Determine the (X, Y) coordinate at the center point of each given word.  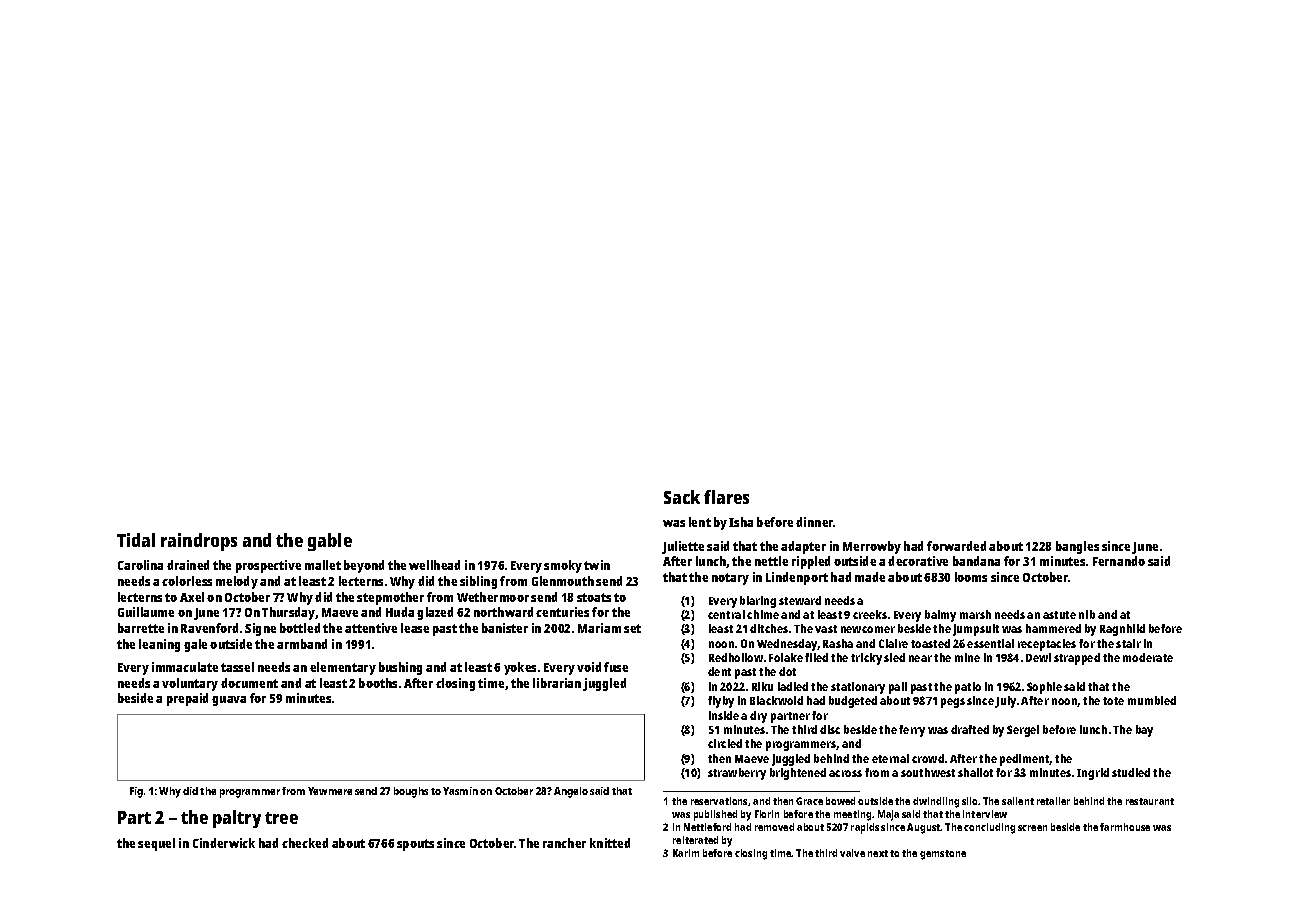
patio (968, 688)
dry (758, 717)
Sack (682, 497)
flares (726, 497)
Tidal (136, 540)
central (726, 614)
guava (229, 701)
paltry (237, 819)
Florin (767, 814)
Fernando (1119, 561)
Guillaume (146, 612)
